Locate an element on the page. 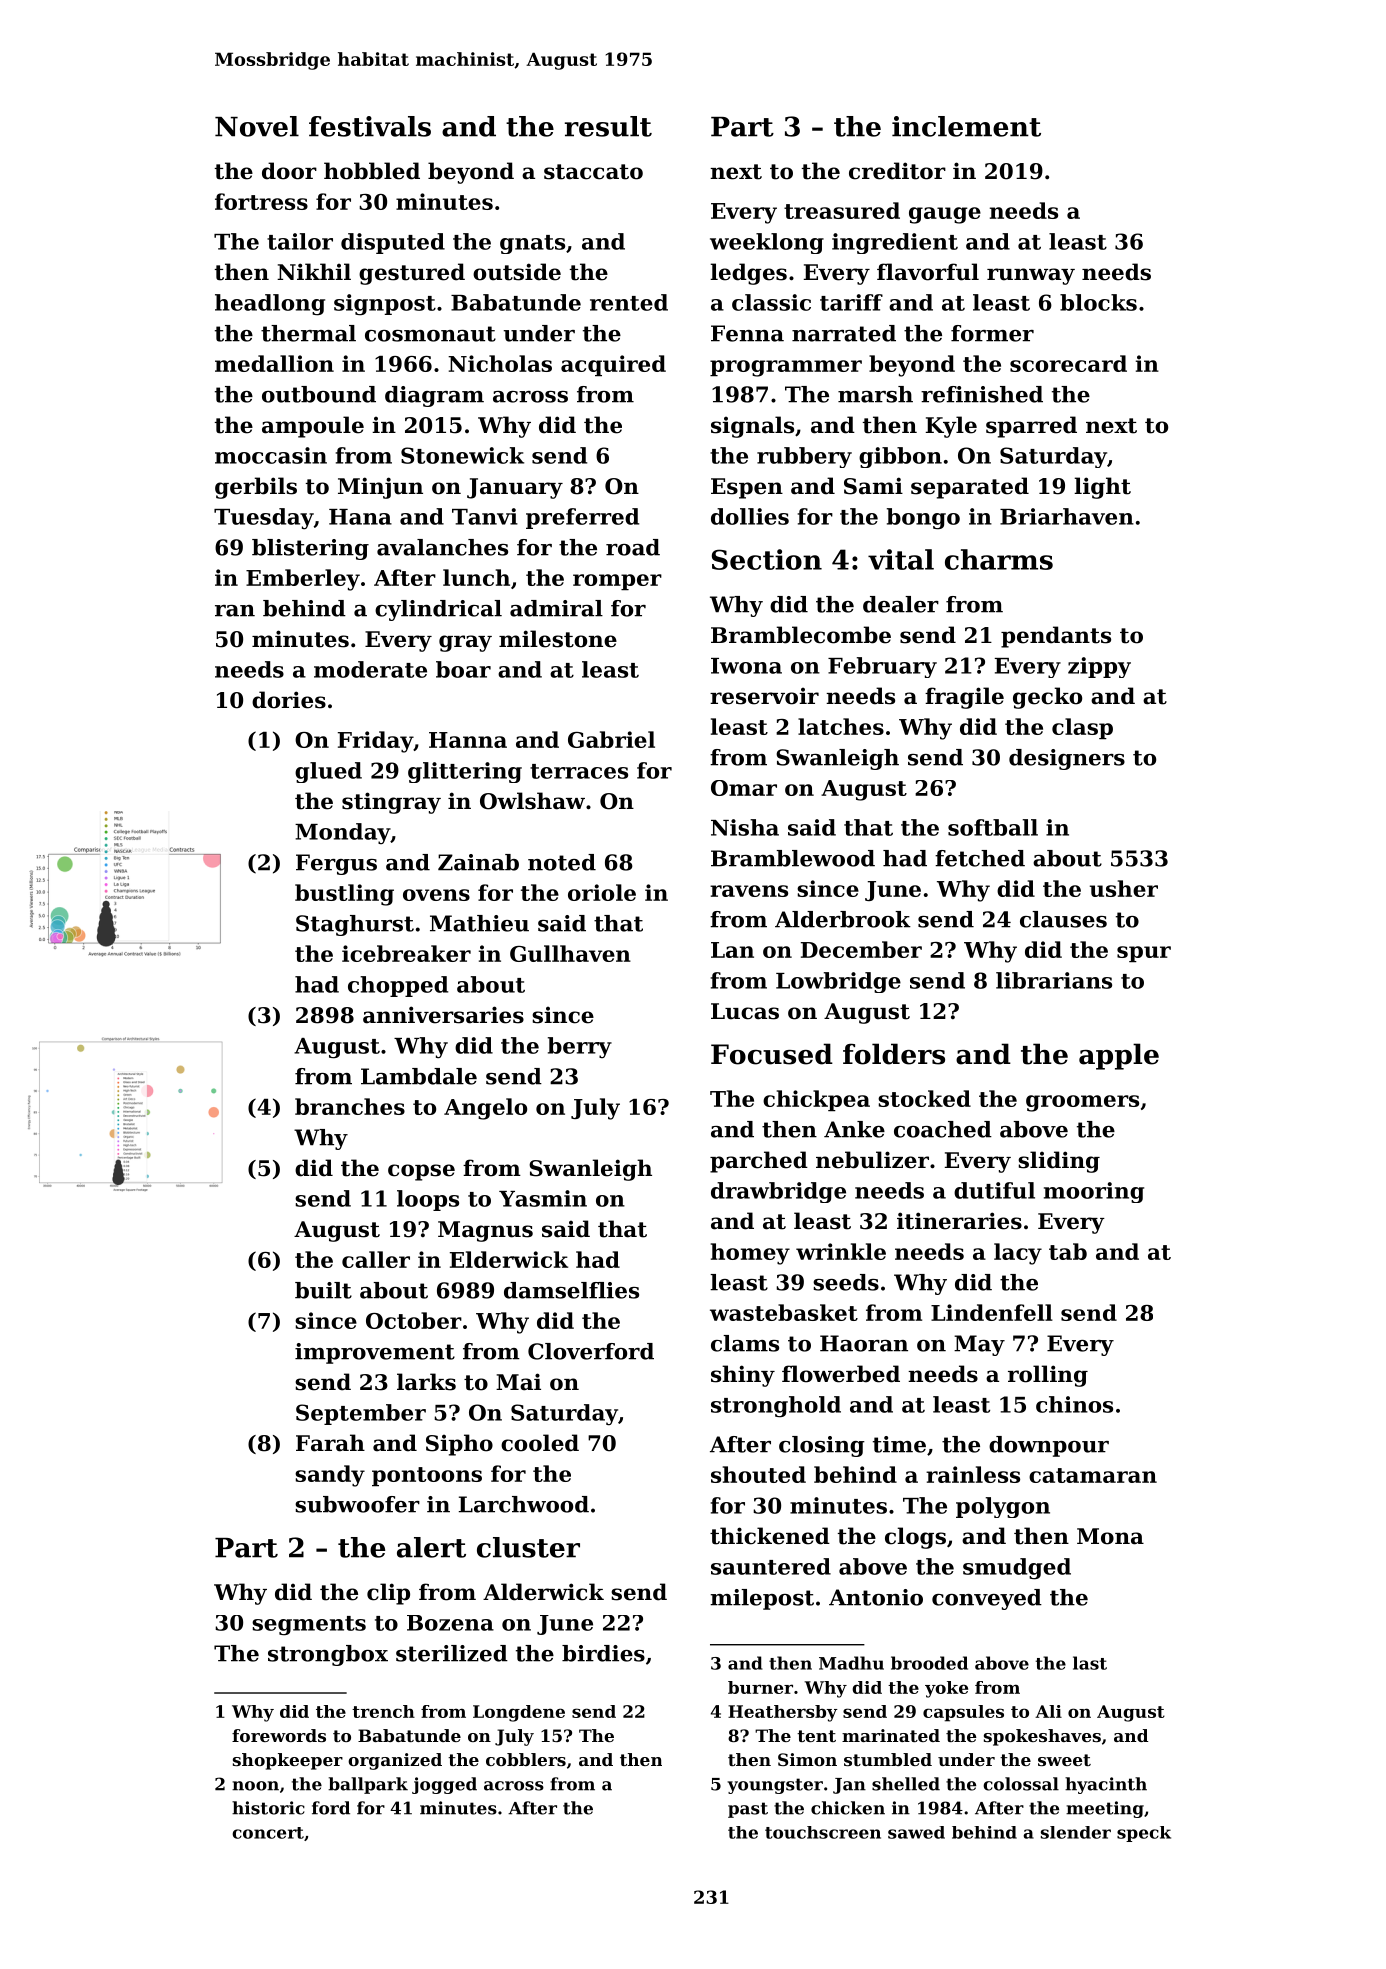 Image resolution: width=1386 pixels, height=1969 pixels. Simon is located at coordinates (807, 1759).
